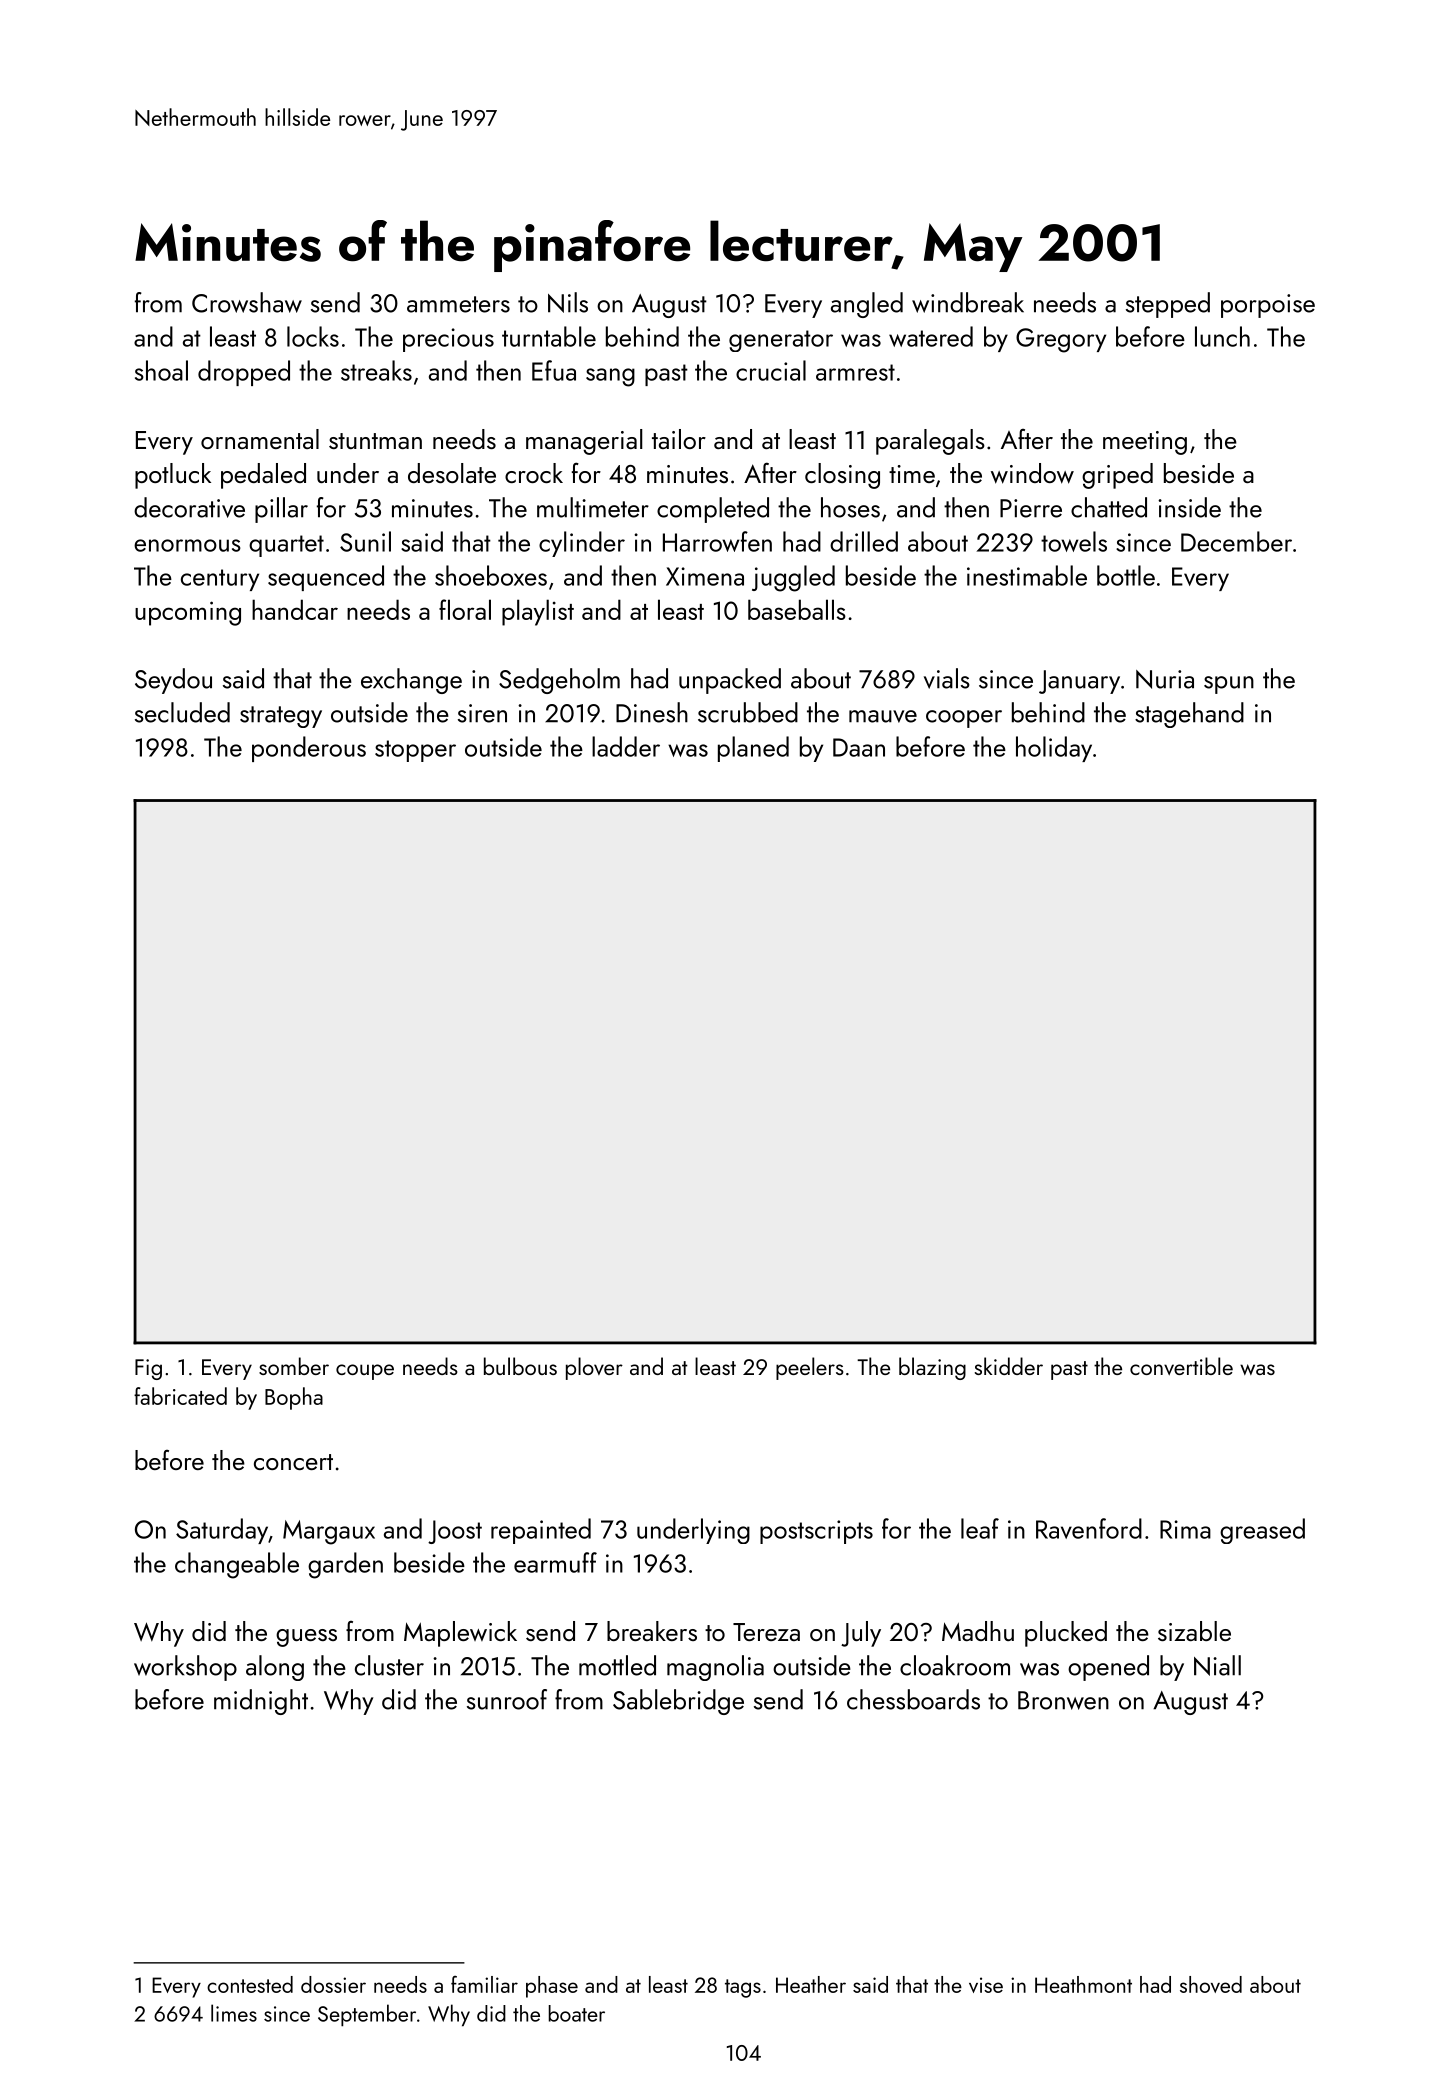 The width and height of the page is (1450, 2100). I want to click on lunch, so click(1222, 336).
